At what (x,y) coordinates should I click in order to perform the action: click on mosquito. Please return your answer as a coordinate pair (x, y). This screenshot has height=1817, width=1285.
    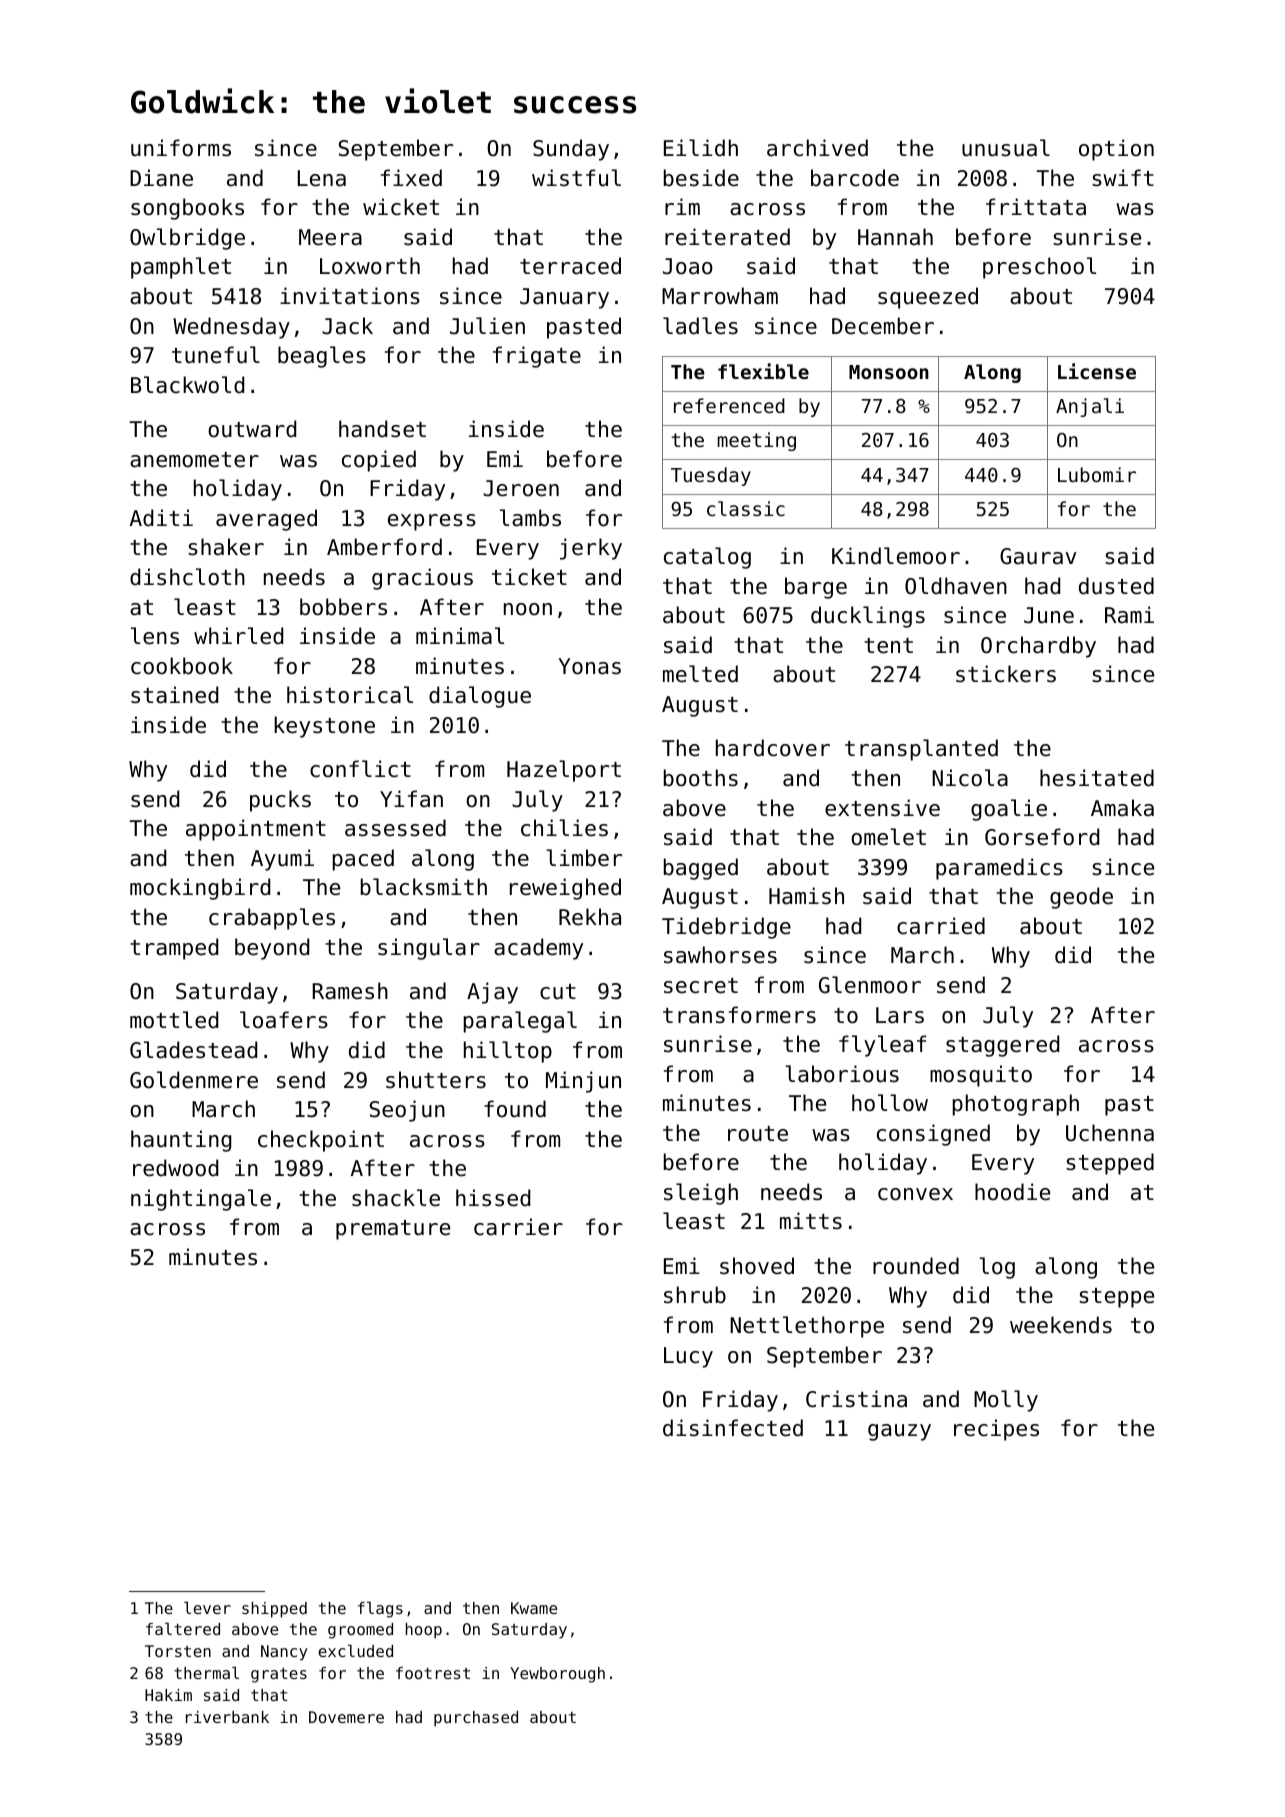
    Looking at the image, I should click on (981, 1076).
